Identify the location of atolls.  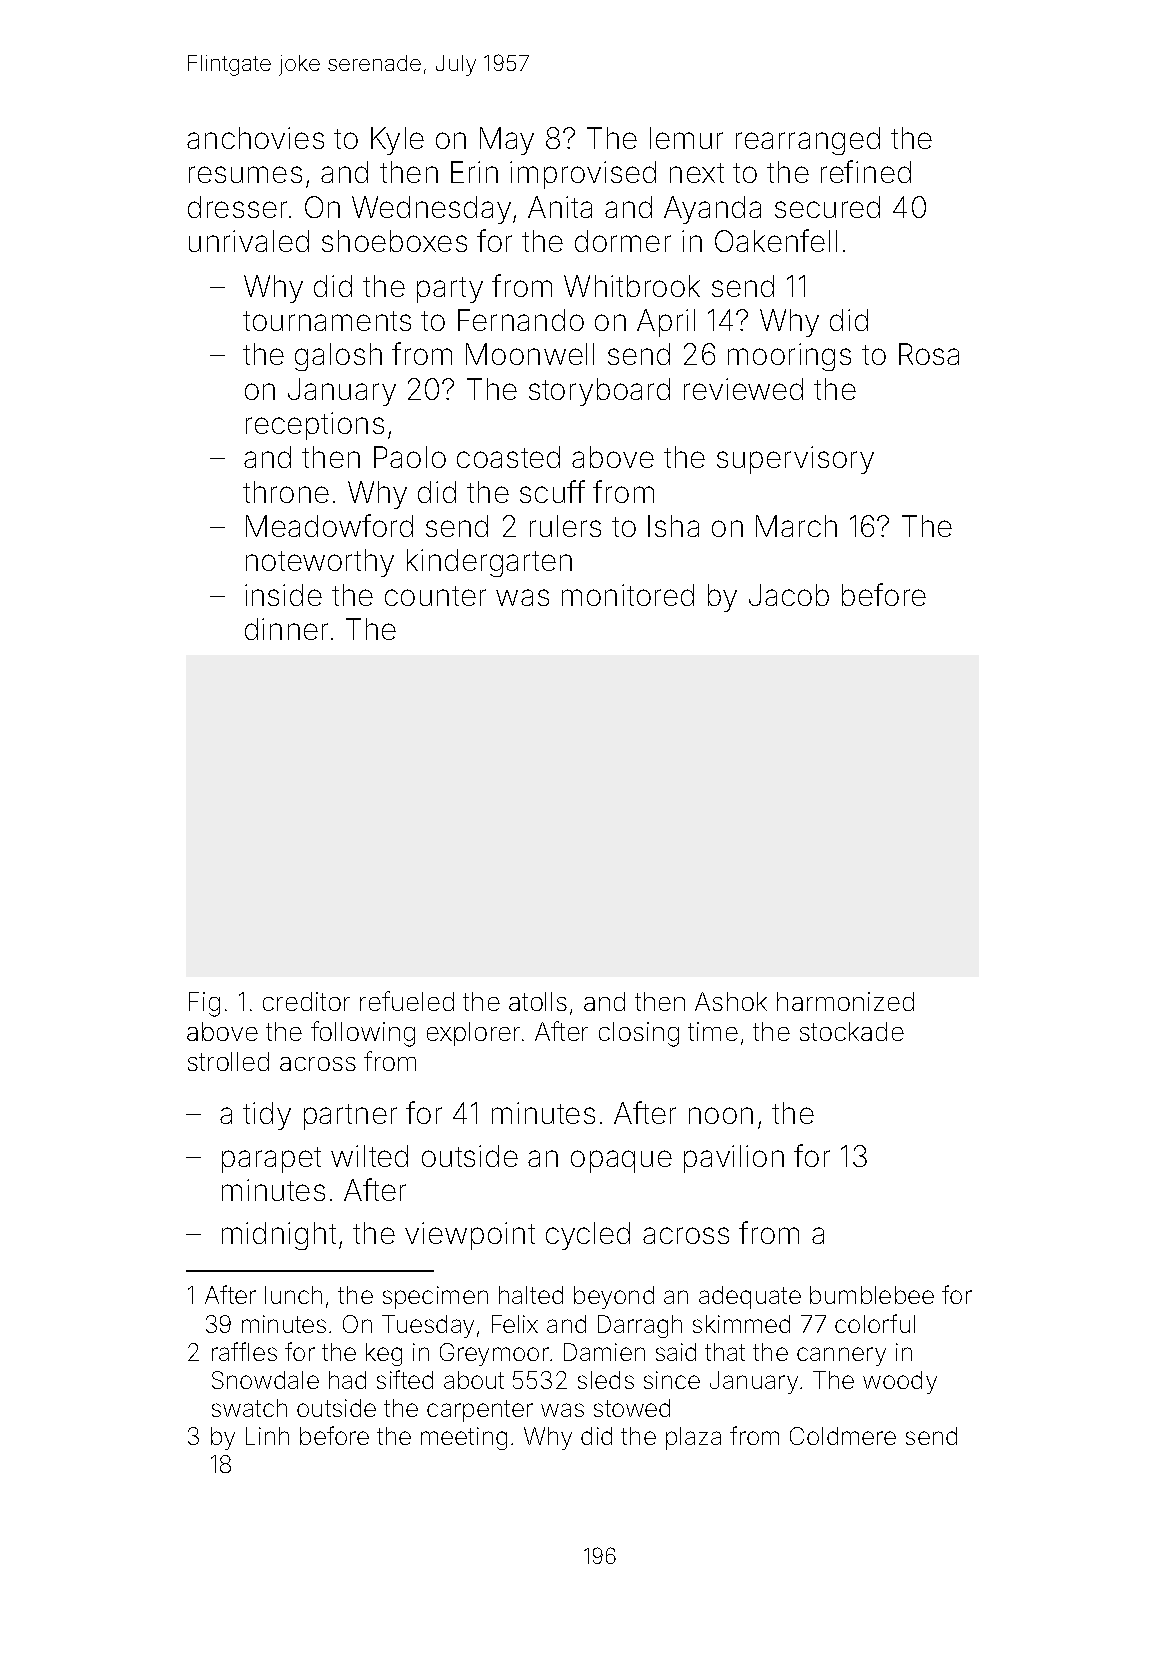
(538, 1001).
